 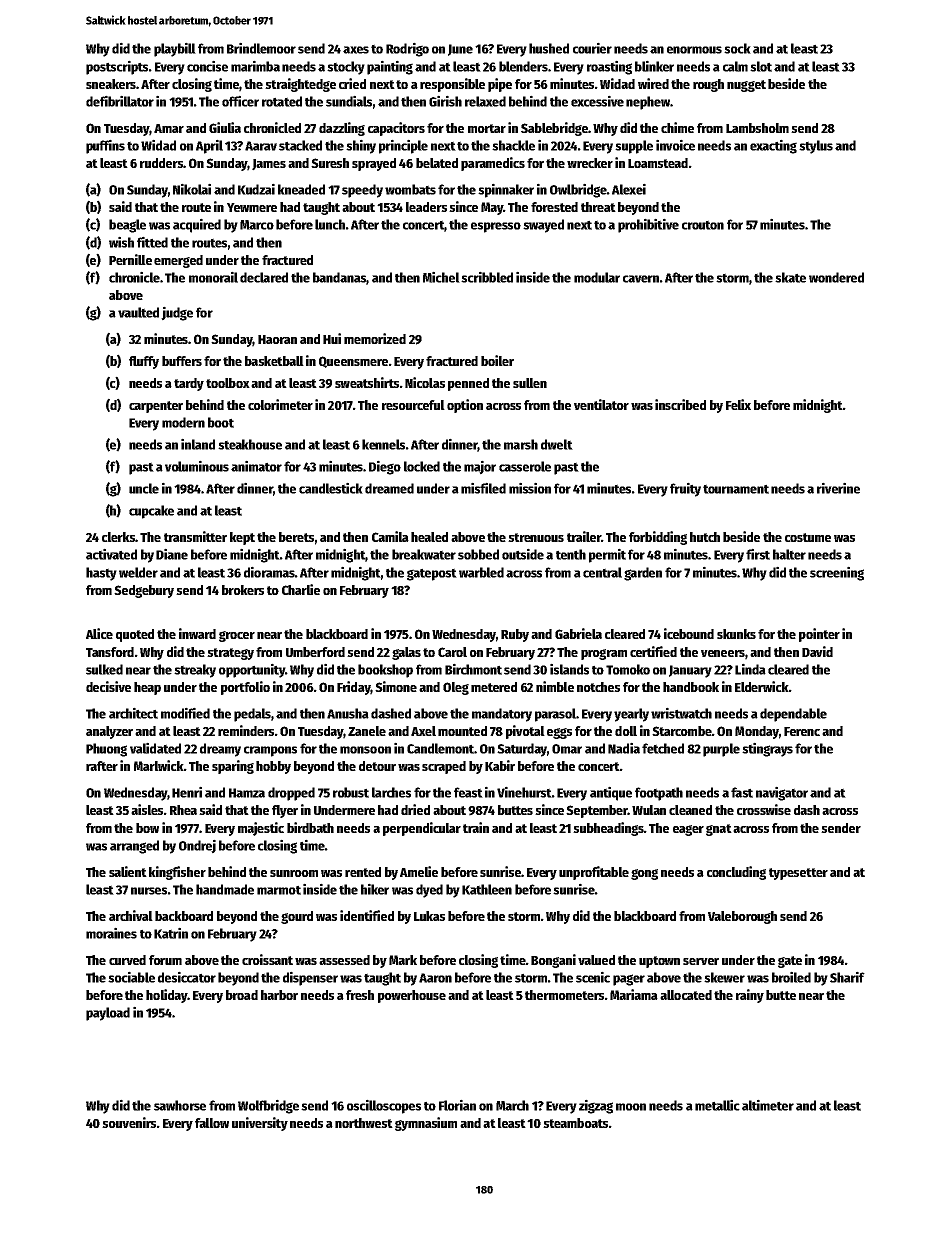 What do you see at coordinates (279, 995) in the image?
I see `harbor` at bounding box center [279, 995].
